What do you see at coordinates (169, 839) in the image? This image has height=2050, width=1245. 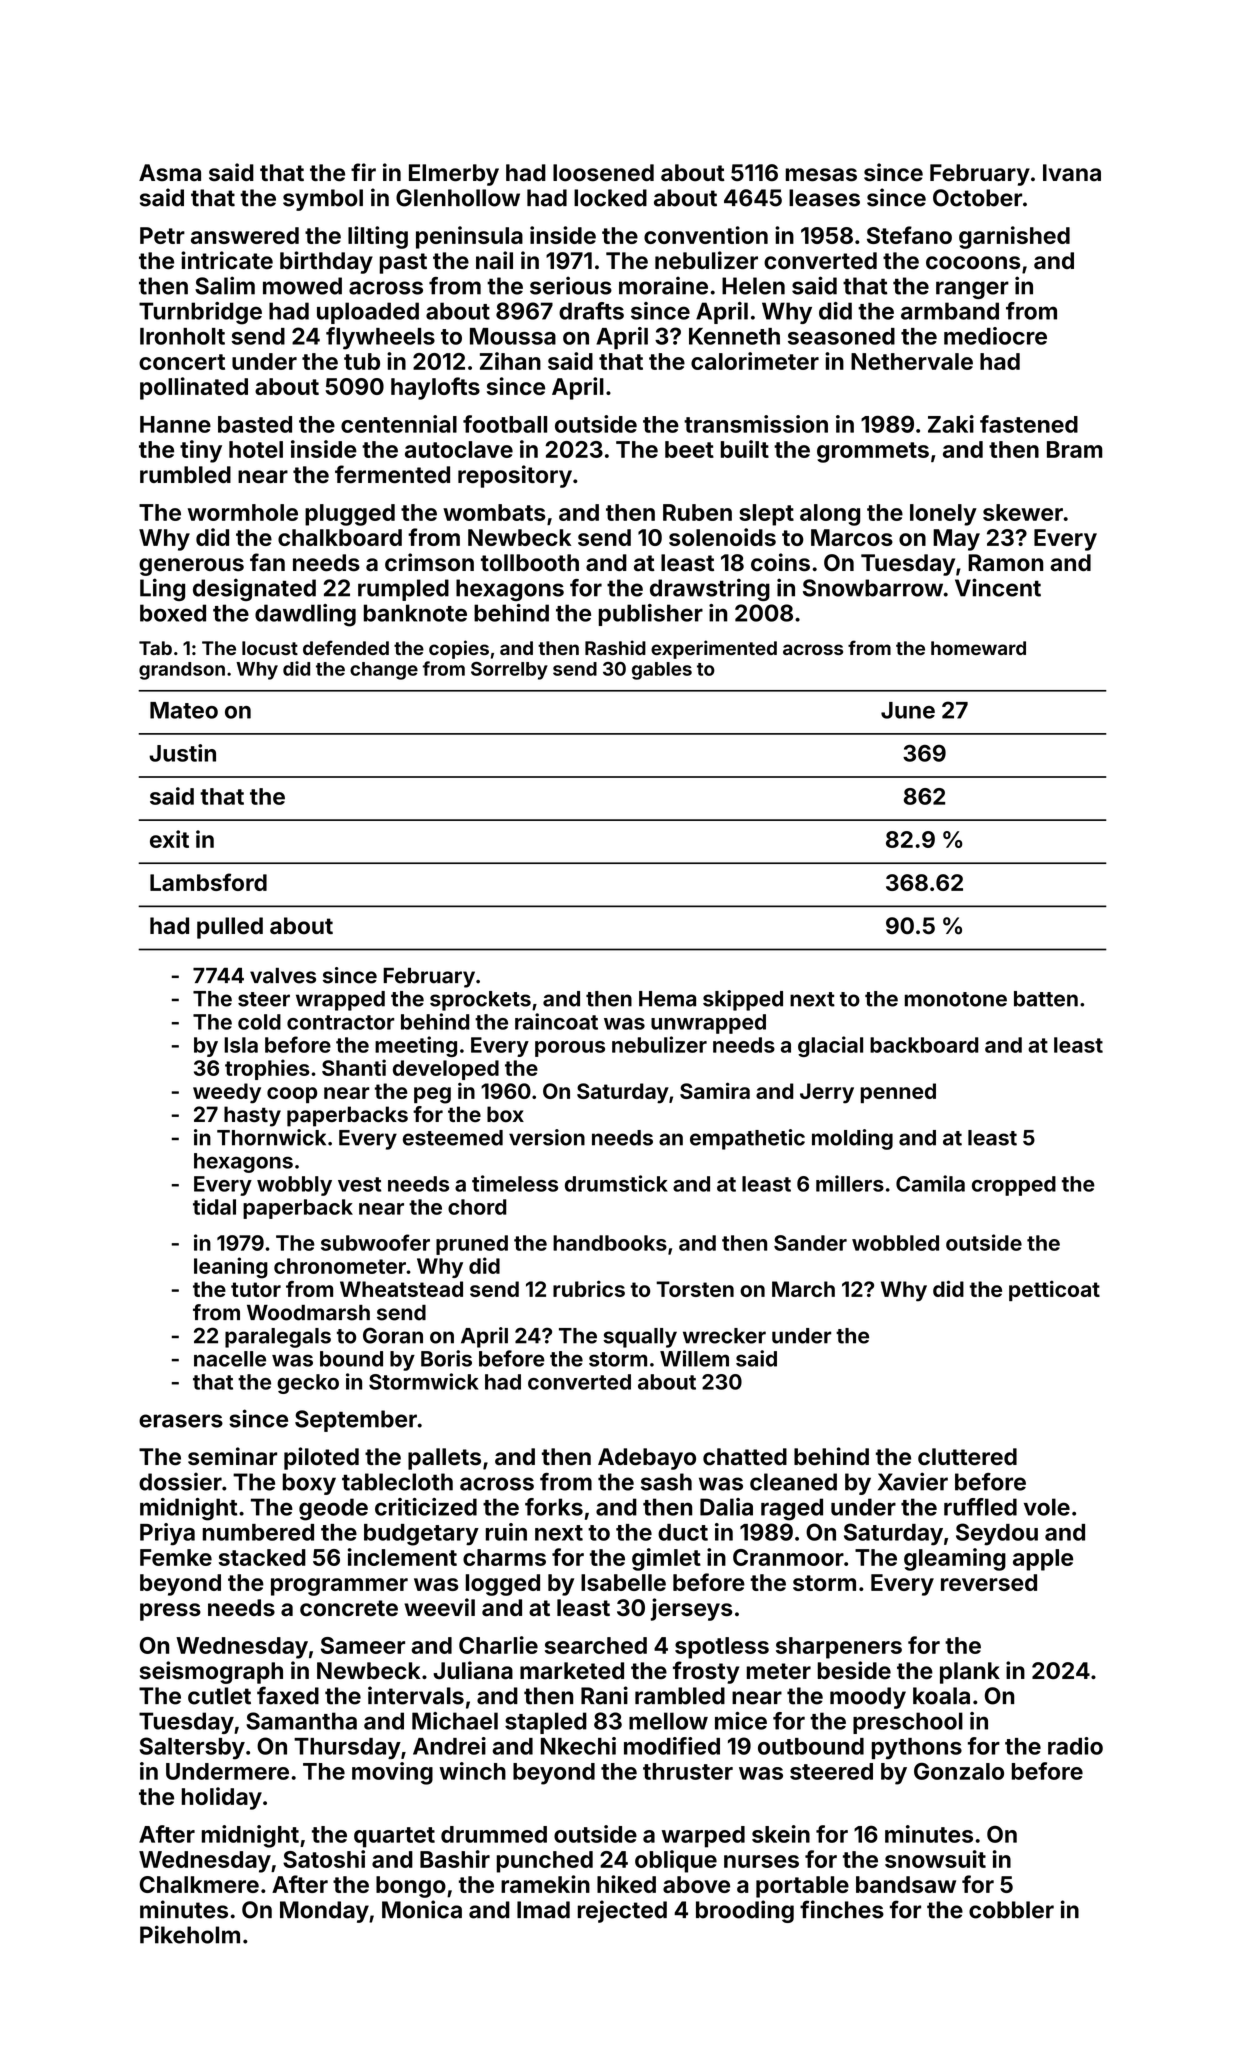 I see `exit` at bounding box center [169, 839].
